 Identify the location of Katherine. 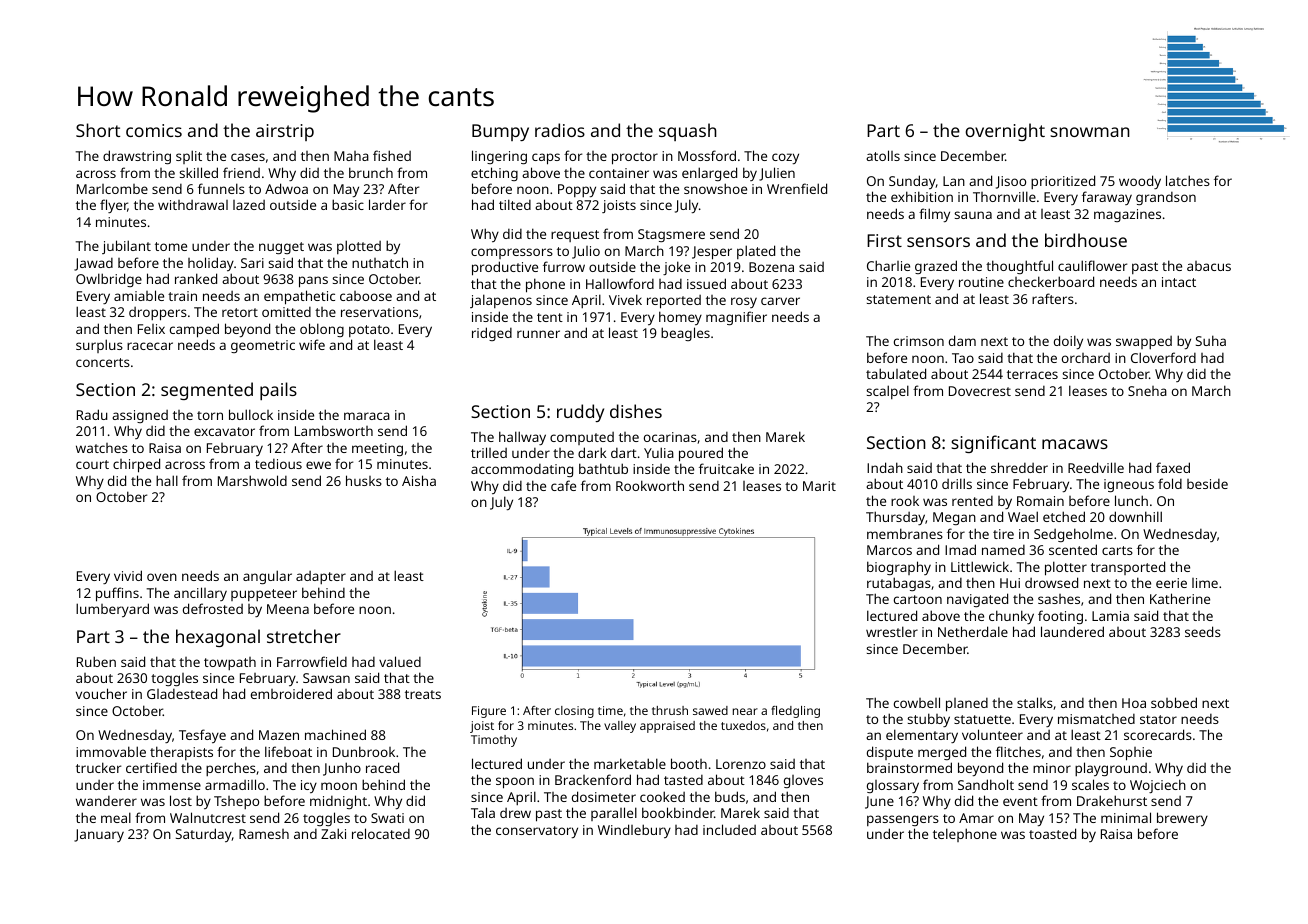
(1180, 598).
